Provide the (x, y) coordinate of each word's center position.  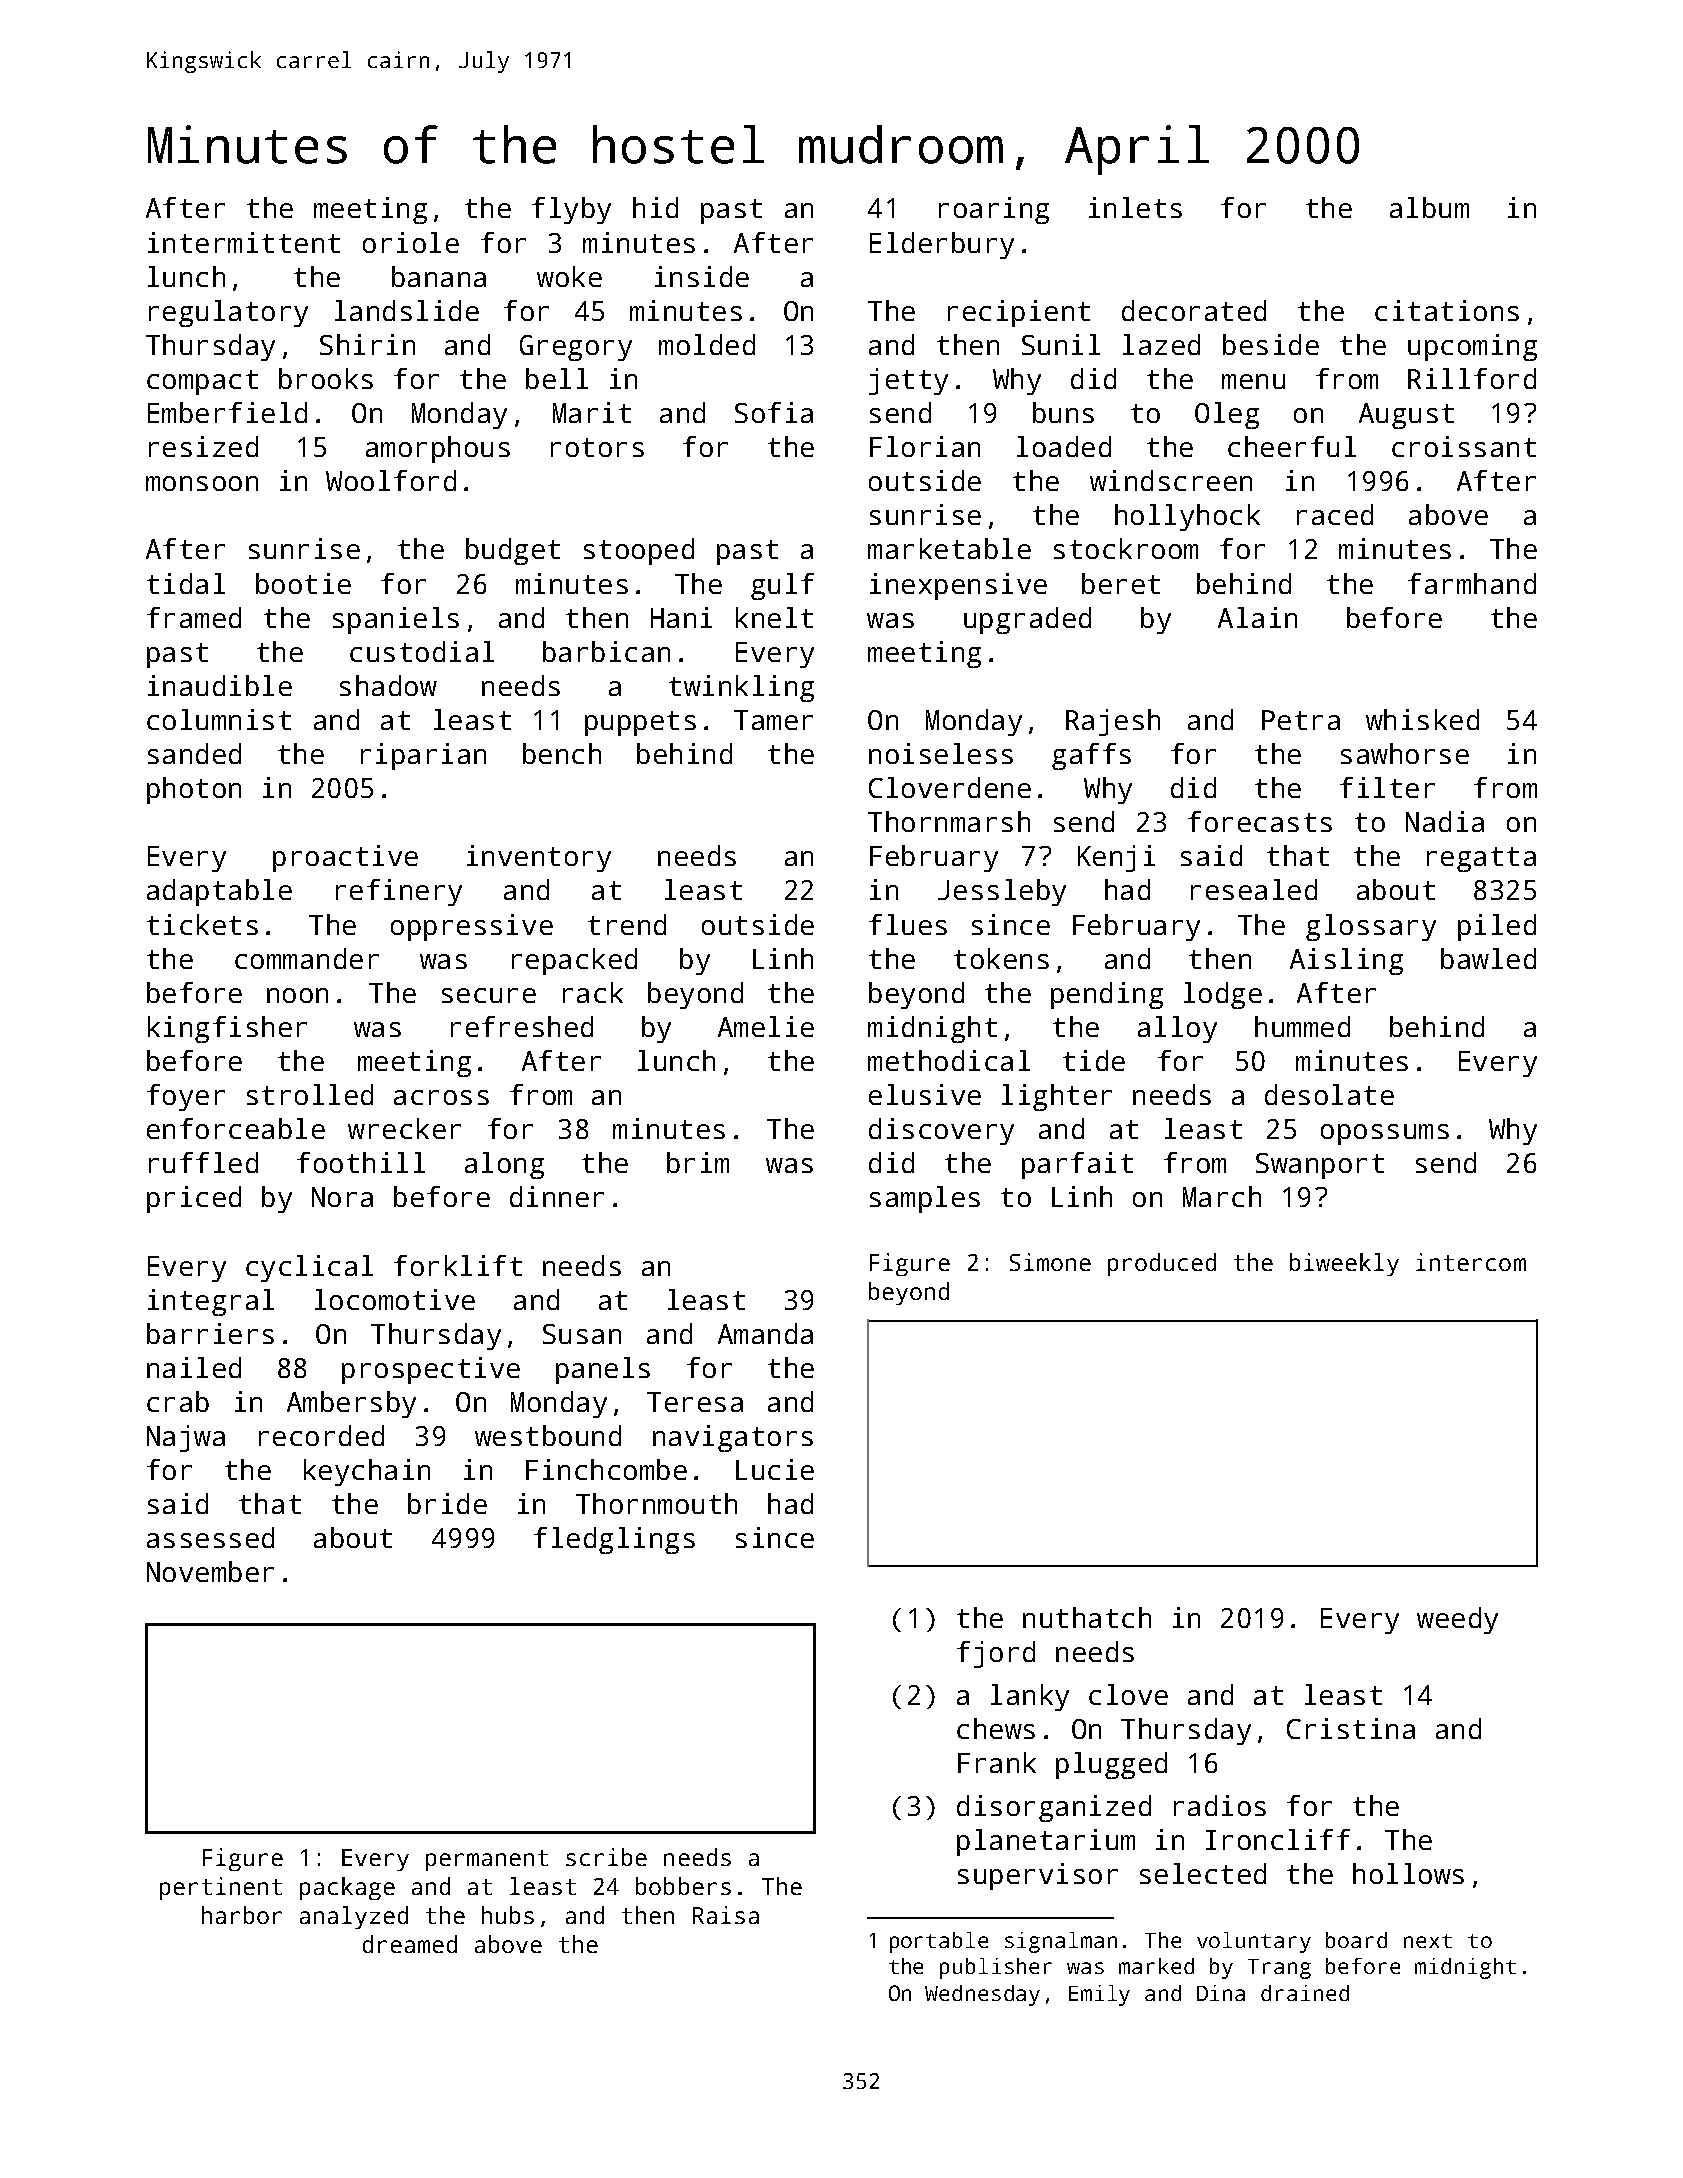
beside (1271, 344)
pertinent (221, 1888)
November (210, 1571)
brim (698, 1162)
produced (1162, 1264)
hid (655, 207)
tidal (186, 583)
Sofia (774, 412)
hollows (1408, 1873)
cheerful (1292, 446)
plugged (1111, 1765)
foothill (361, 1162)
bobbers (683, 1886)
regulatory (228, 313)
